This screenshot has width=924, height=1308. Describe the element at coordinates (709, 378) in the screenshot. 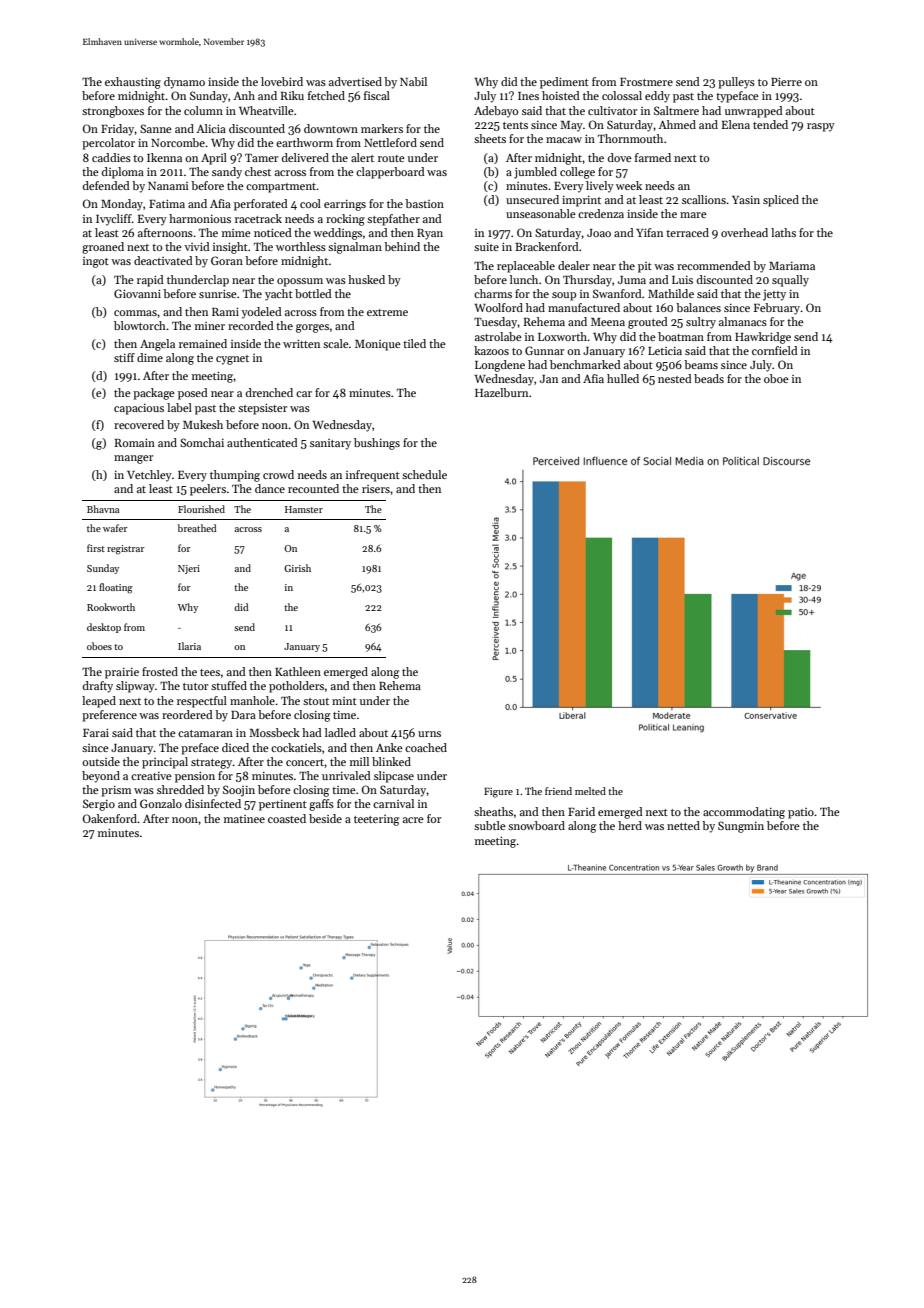

I see `beads` at that location.
